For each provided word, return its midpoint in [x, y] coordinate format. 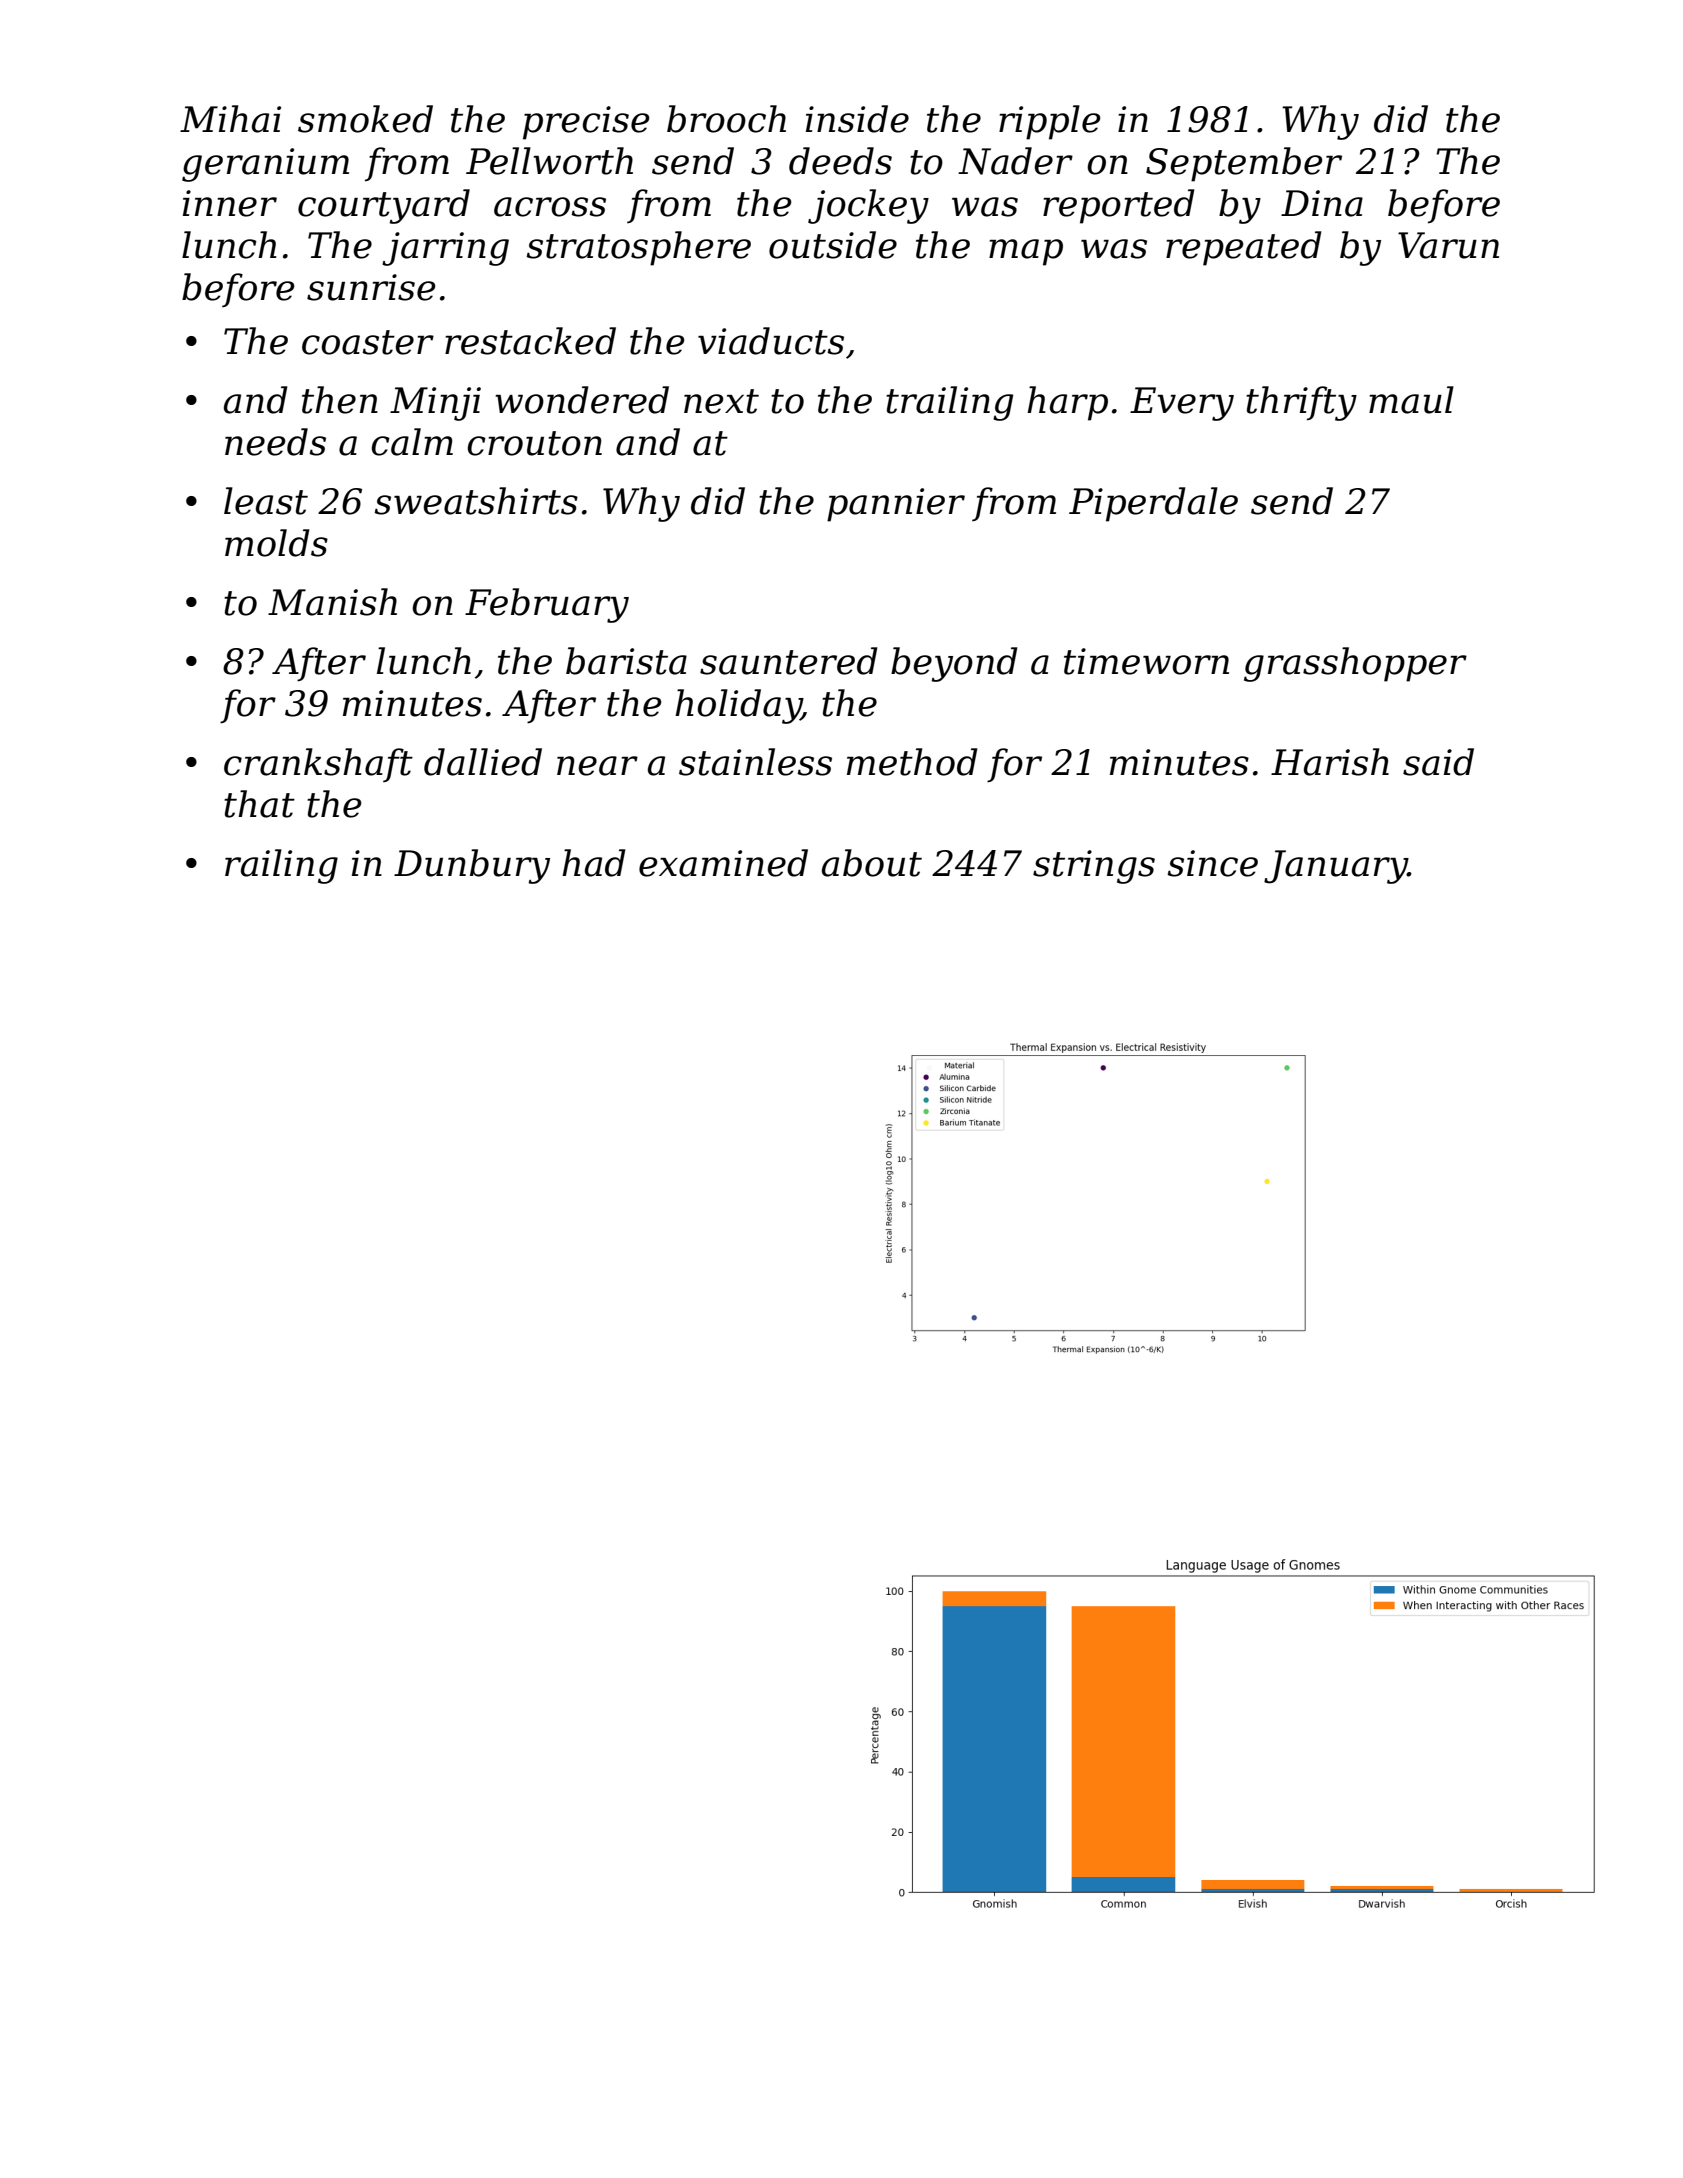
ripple [1049, 122]
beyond [954, 664]
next [721, 401]
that [259, 804]
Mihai [230, 119]
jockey [868, 206]
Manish [332, 602]
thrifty [1301, 403]
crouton [534, 443]
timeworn [1146, 661]
